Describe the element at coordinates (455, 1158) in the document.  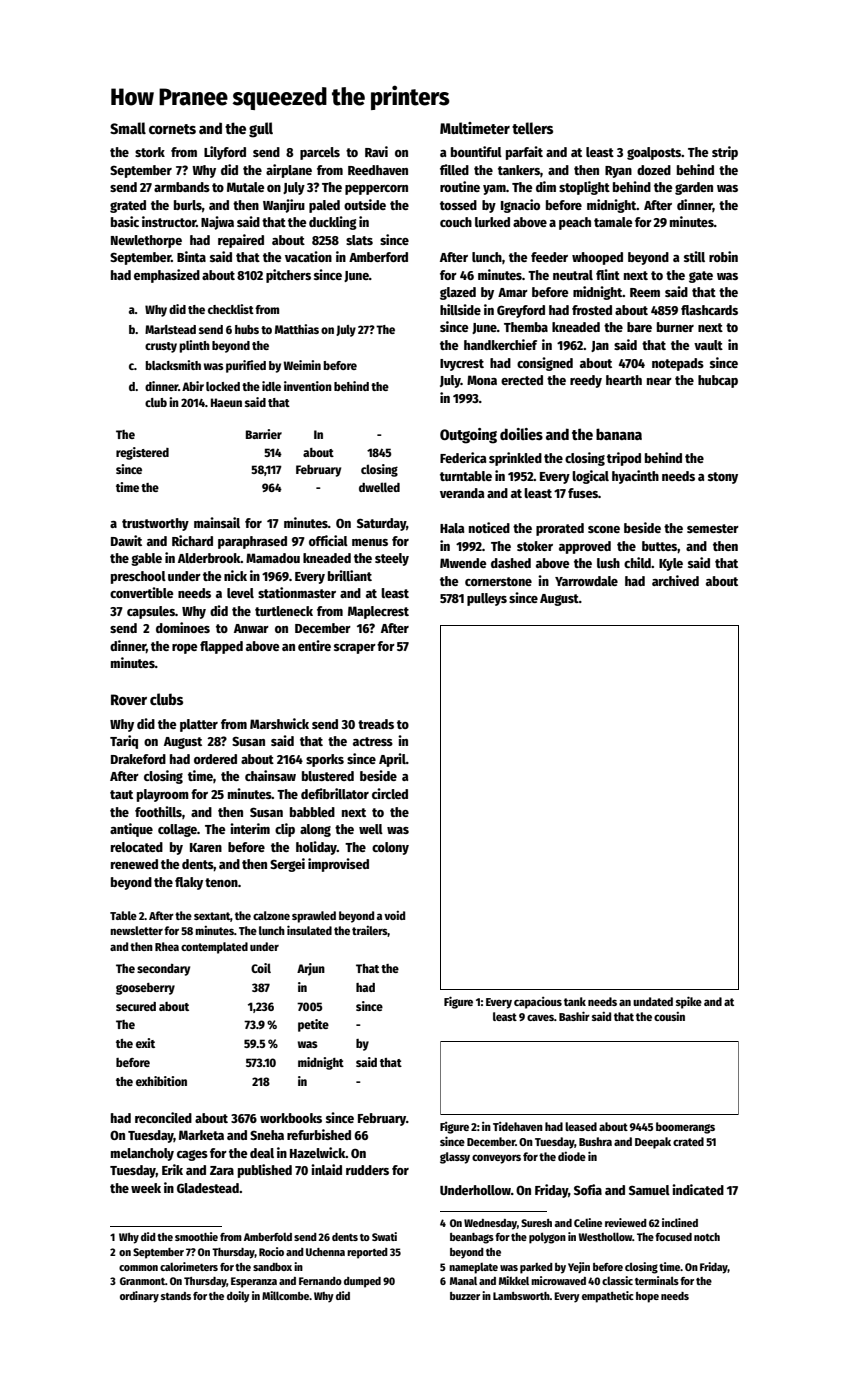
I see `glassy` at that location.
